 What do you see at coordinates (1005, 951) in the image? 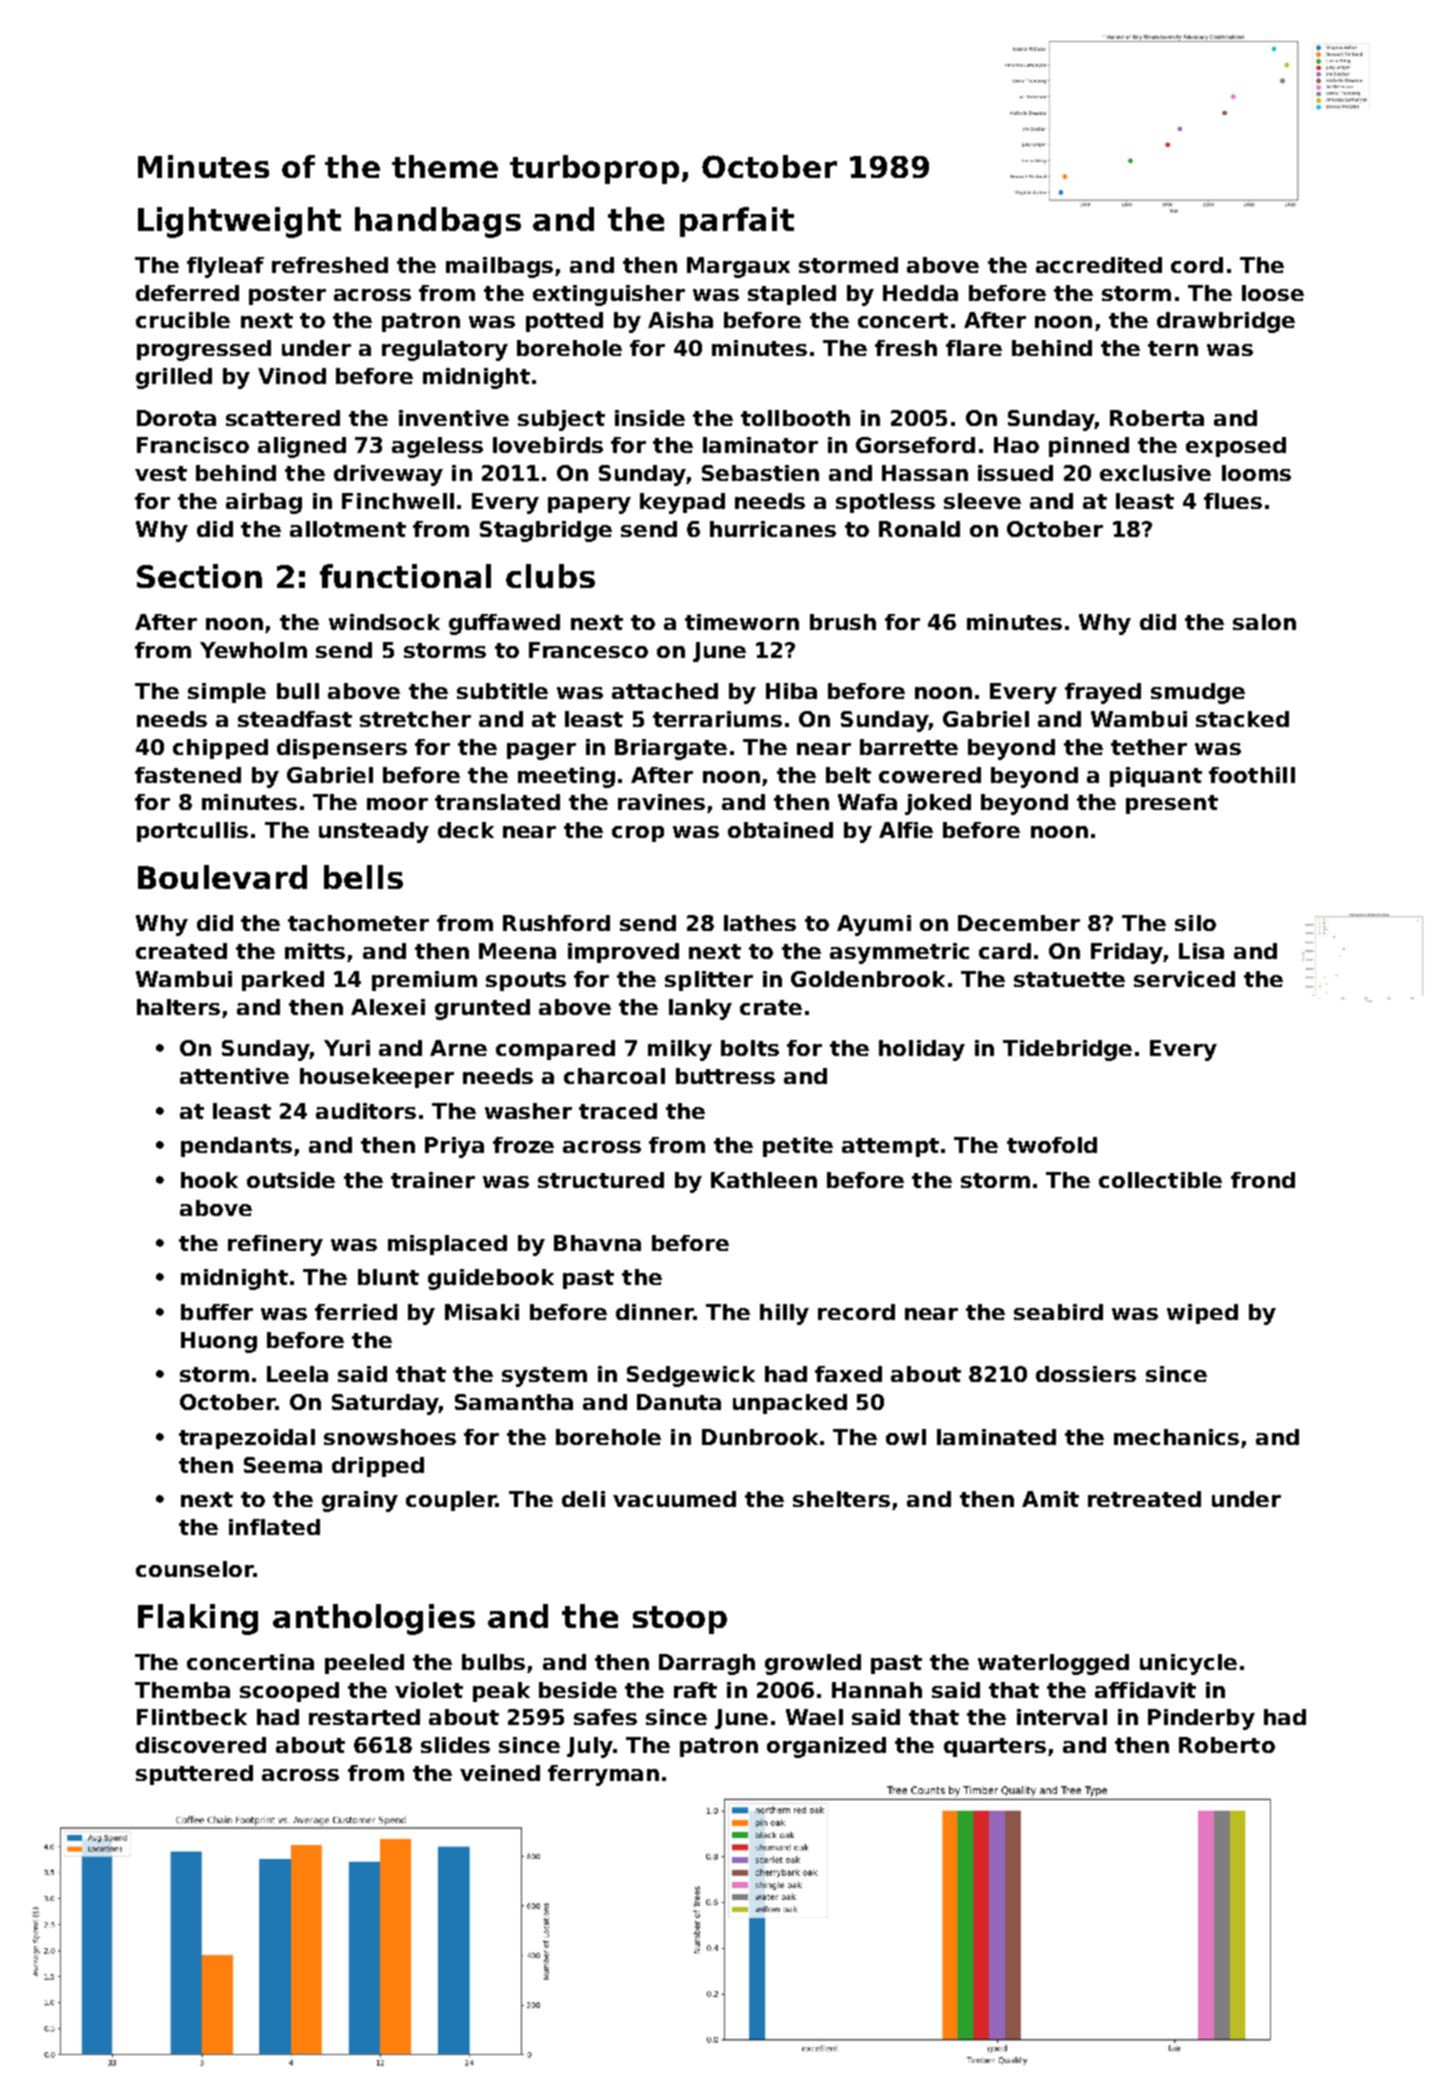
I see `card` at bounding box center [1005, 951].
